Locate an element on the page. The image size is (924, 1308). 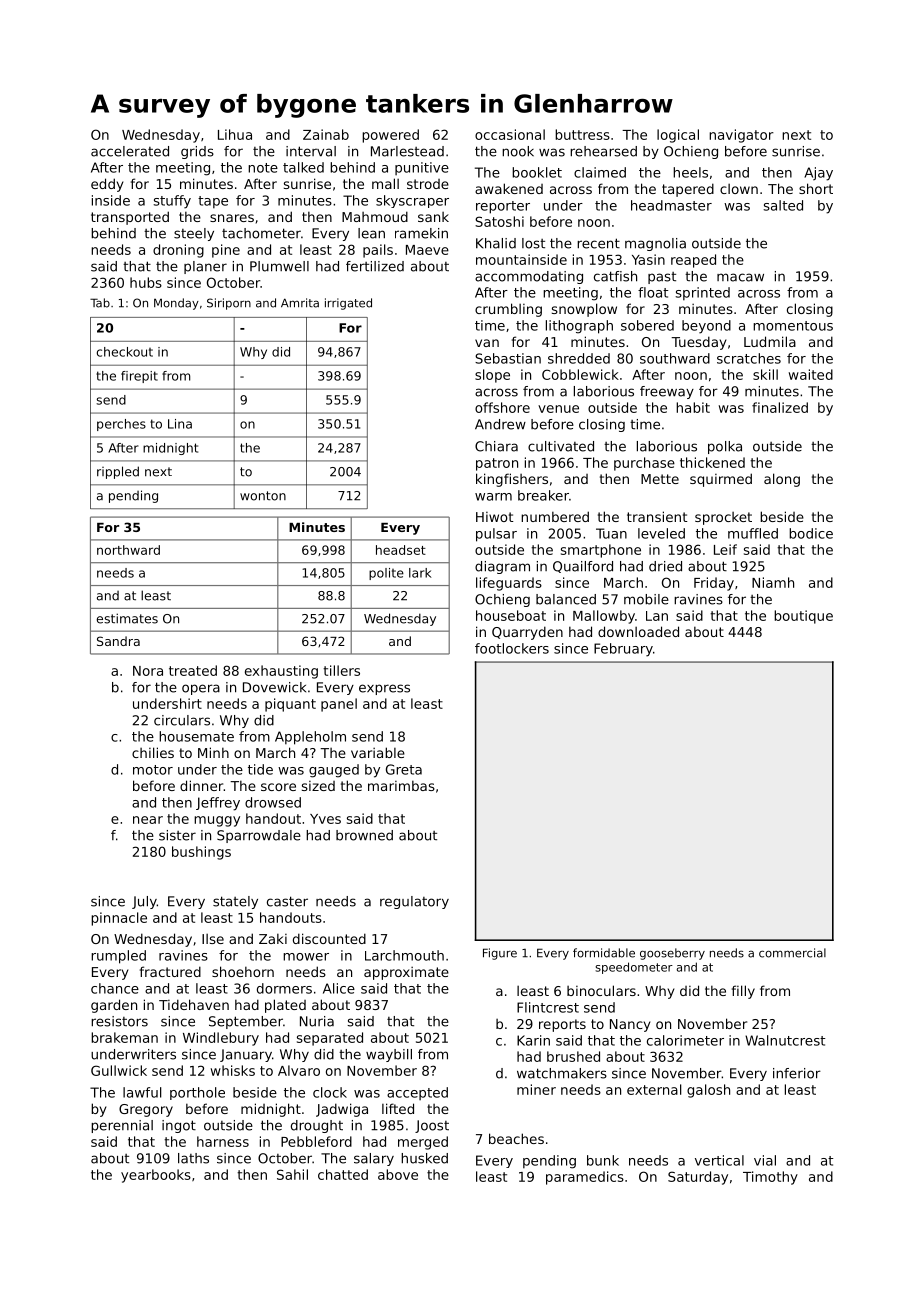
nook is located at coordinates (518, 151).
